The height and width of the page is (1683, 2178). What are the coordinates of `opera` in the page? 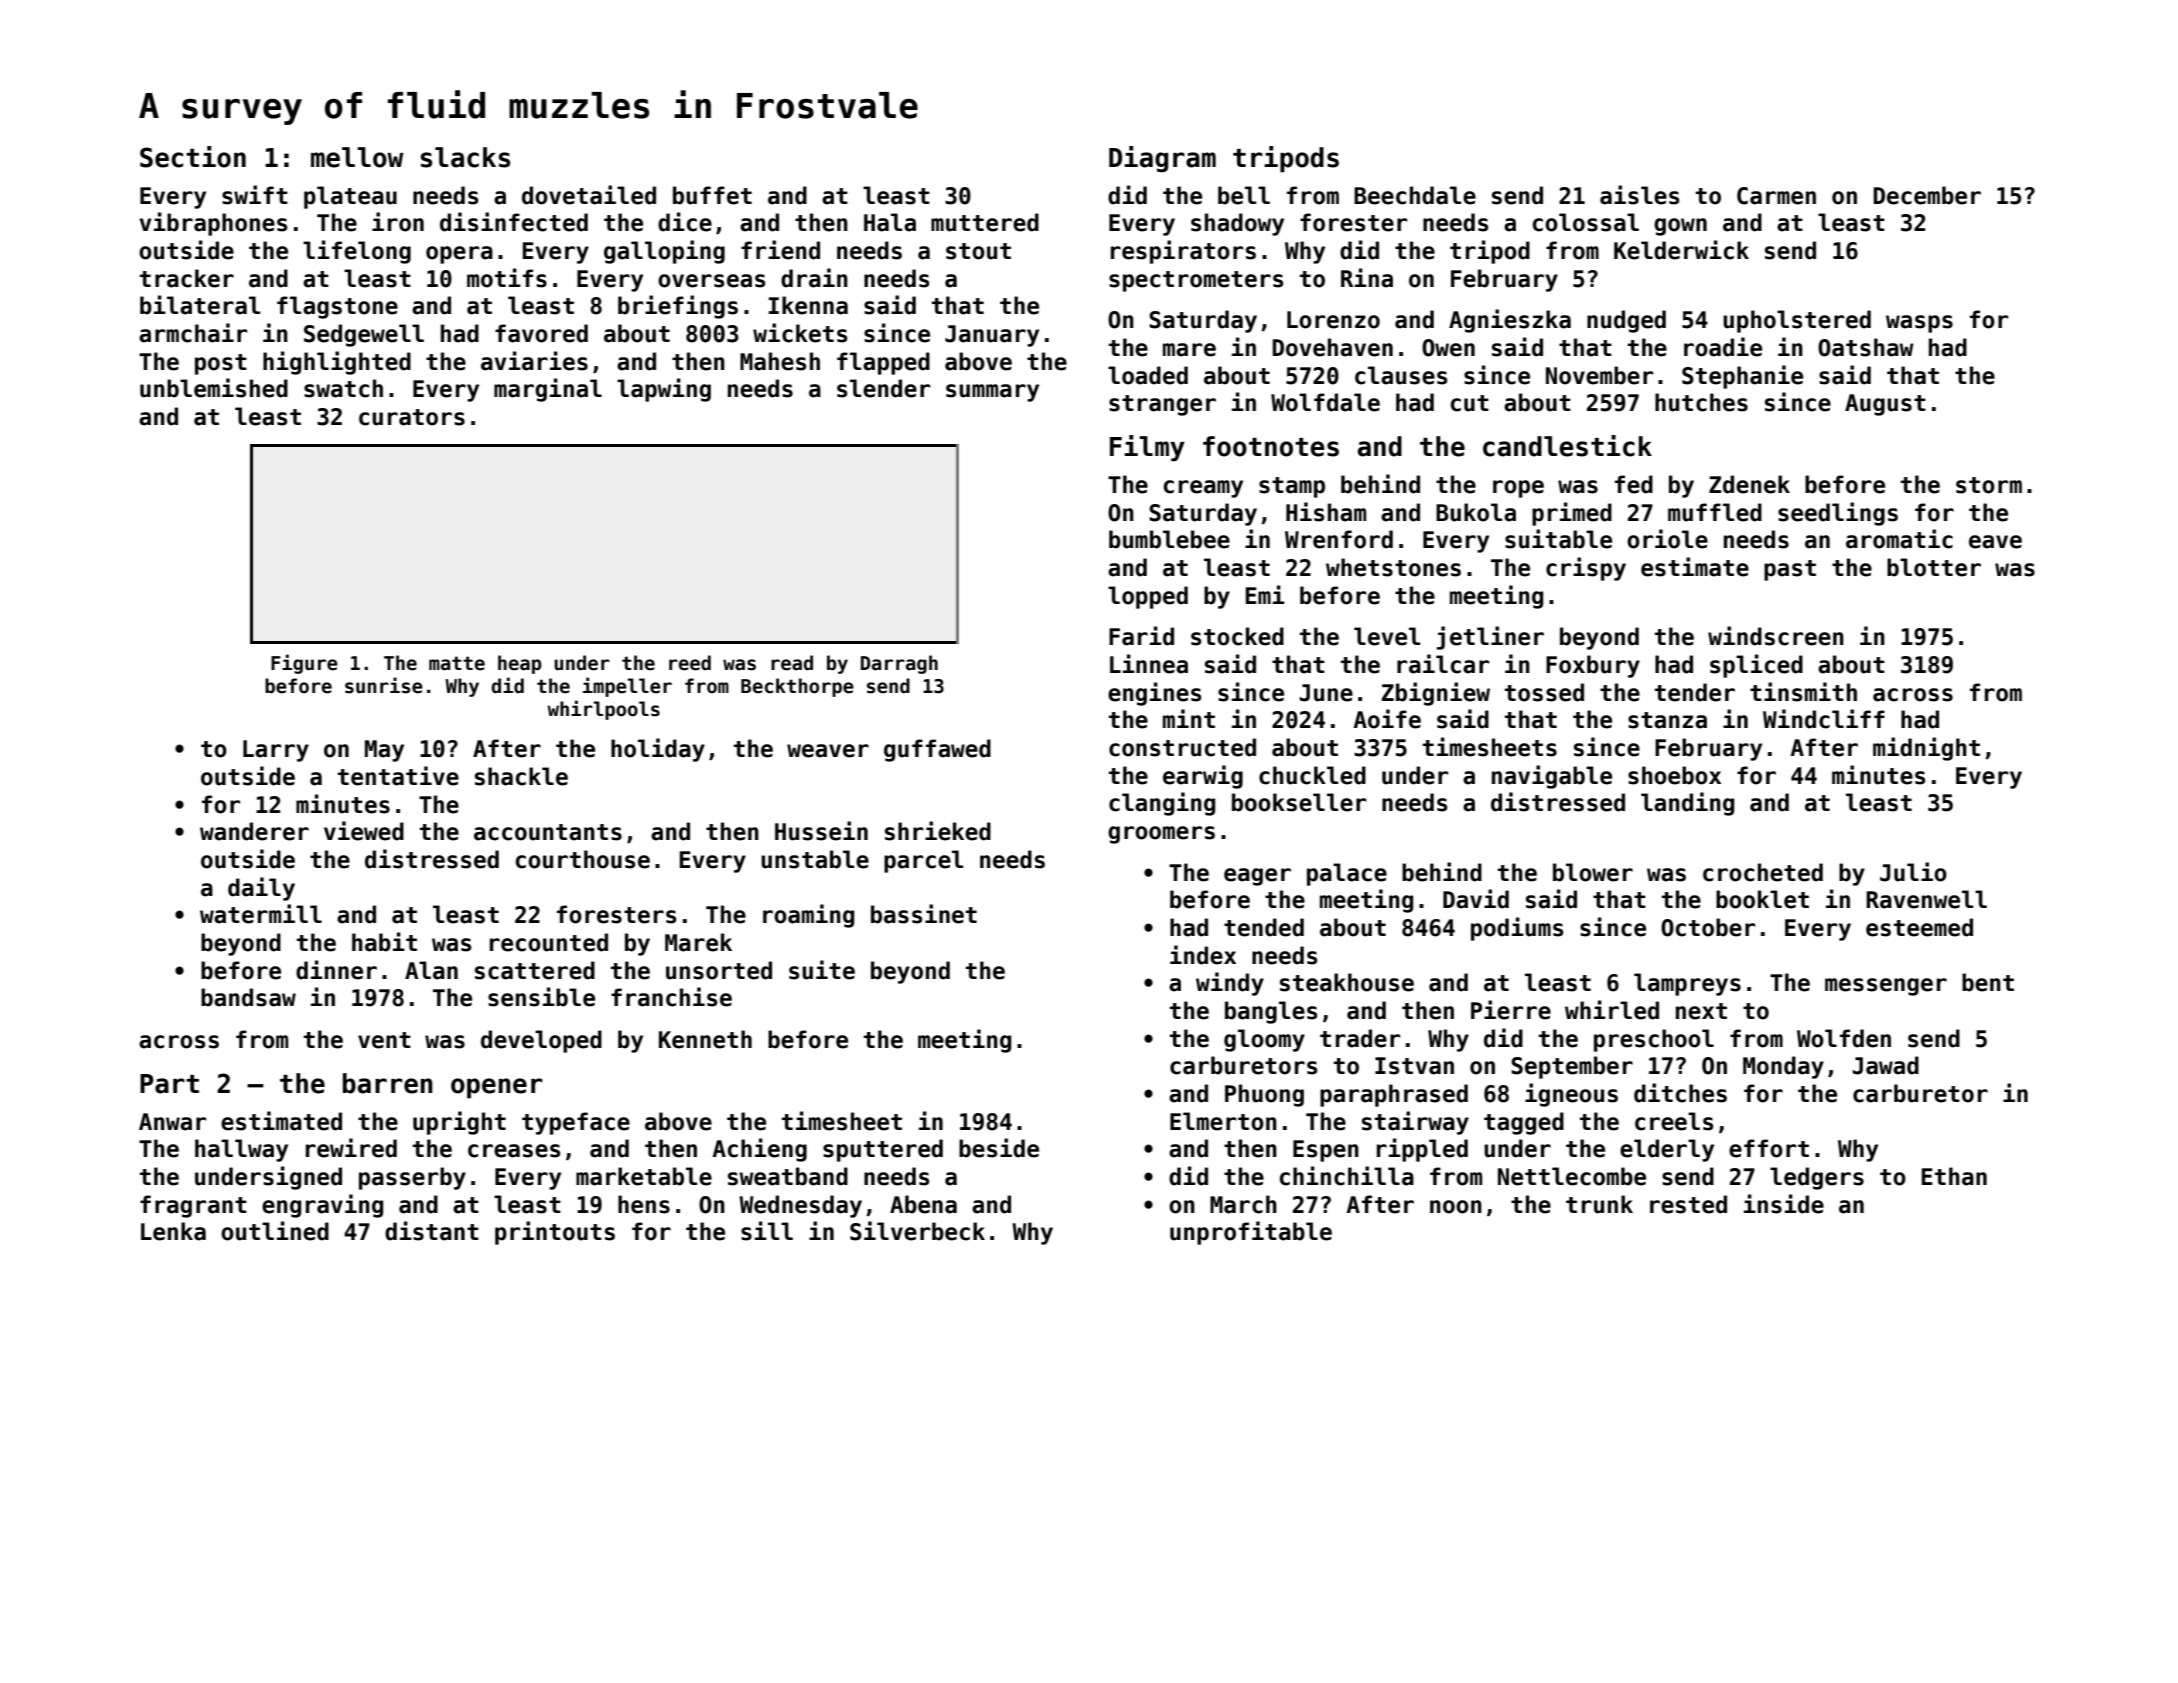 It's located at (459, 255).
